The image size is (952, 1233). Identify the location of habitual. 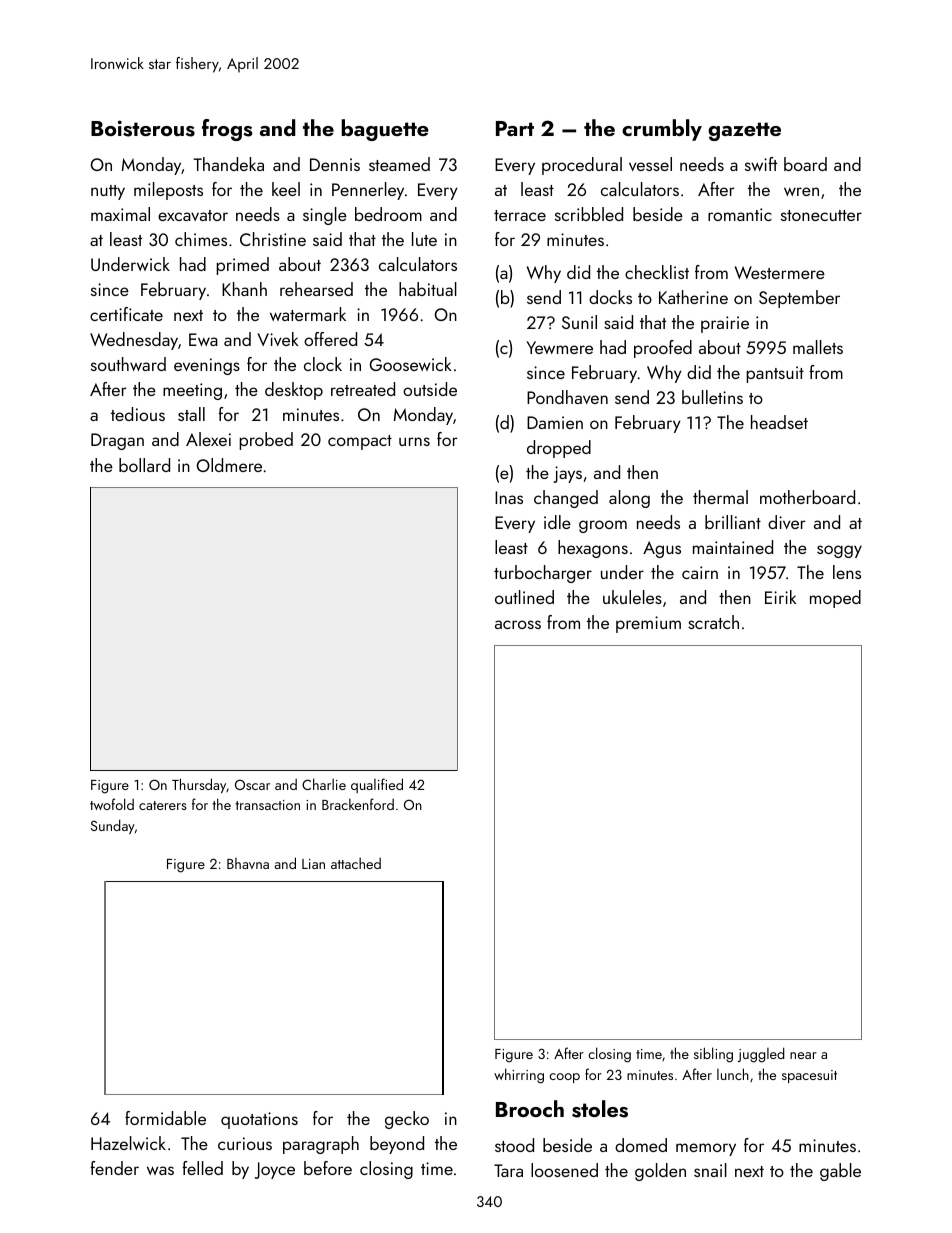
(428, 289).
